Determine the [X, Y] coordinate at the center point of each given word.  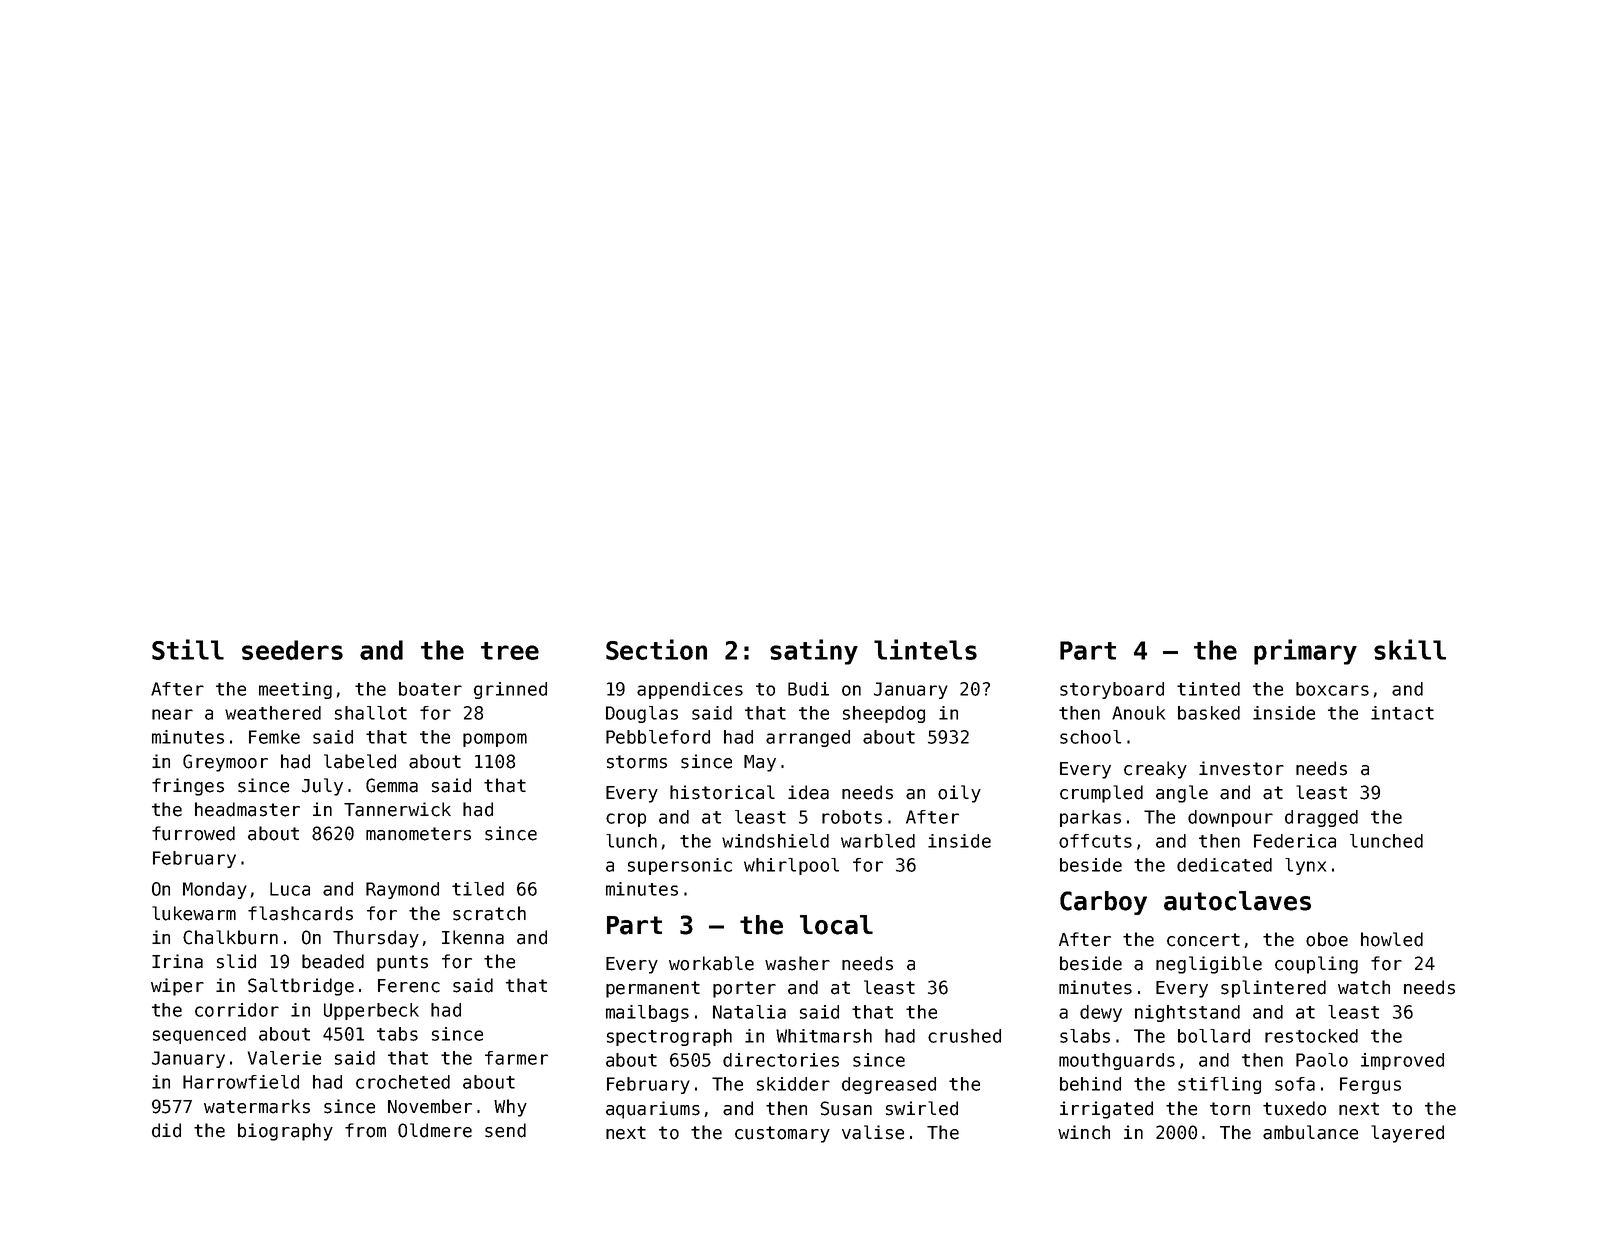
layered [1407, 1134]
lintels [925, 649]
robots [852, 817]
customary [782, 1134]
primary [1305, 652]
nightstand [1187, 1013]
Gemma [392, 785]
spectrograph [669, 1037]
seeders [292, 650]
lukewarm [194, 913]
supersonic [680, 866]
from [365, 1130]
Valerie [284, 1058]
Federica [1295, 841]
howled [1392, 939]
